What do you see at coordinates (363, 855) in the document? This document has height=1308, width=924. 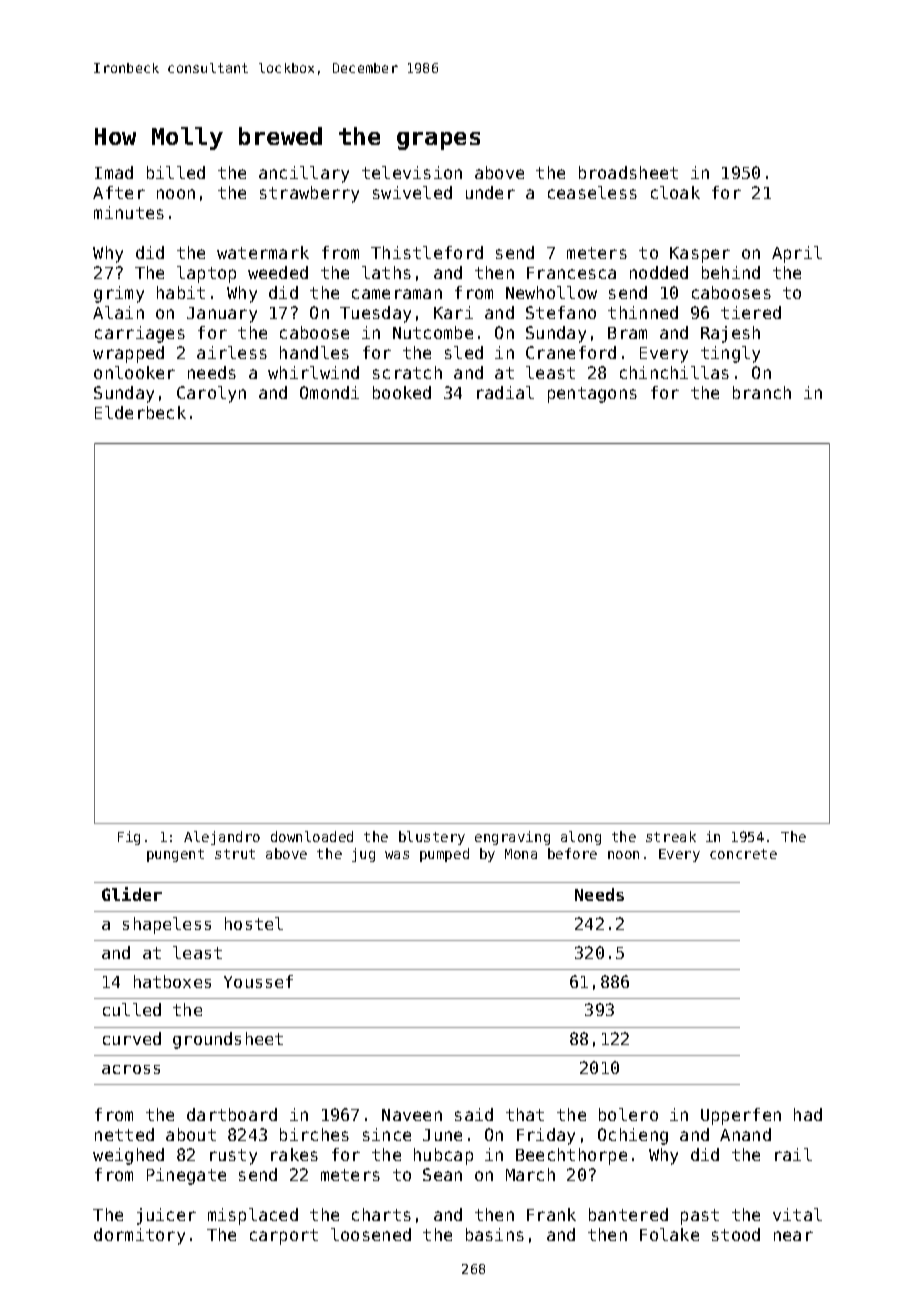 I see `jug` at bounding box center [363, 855].
